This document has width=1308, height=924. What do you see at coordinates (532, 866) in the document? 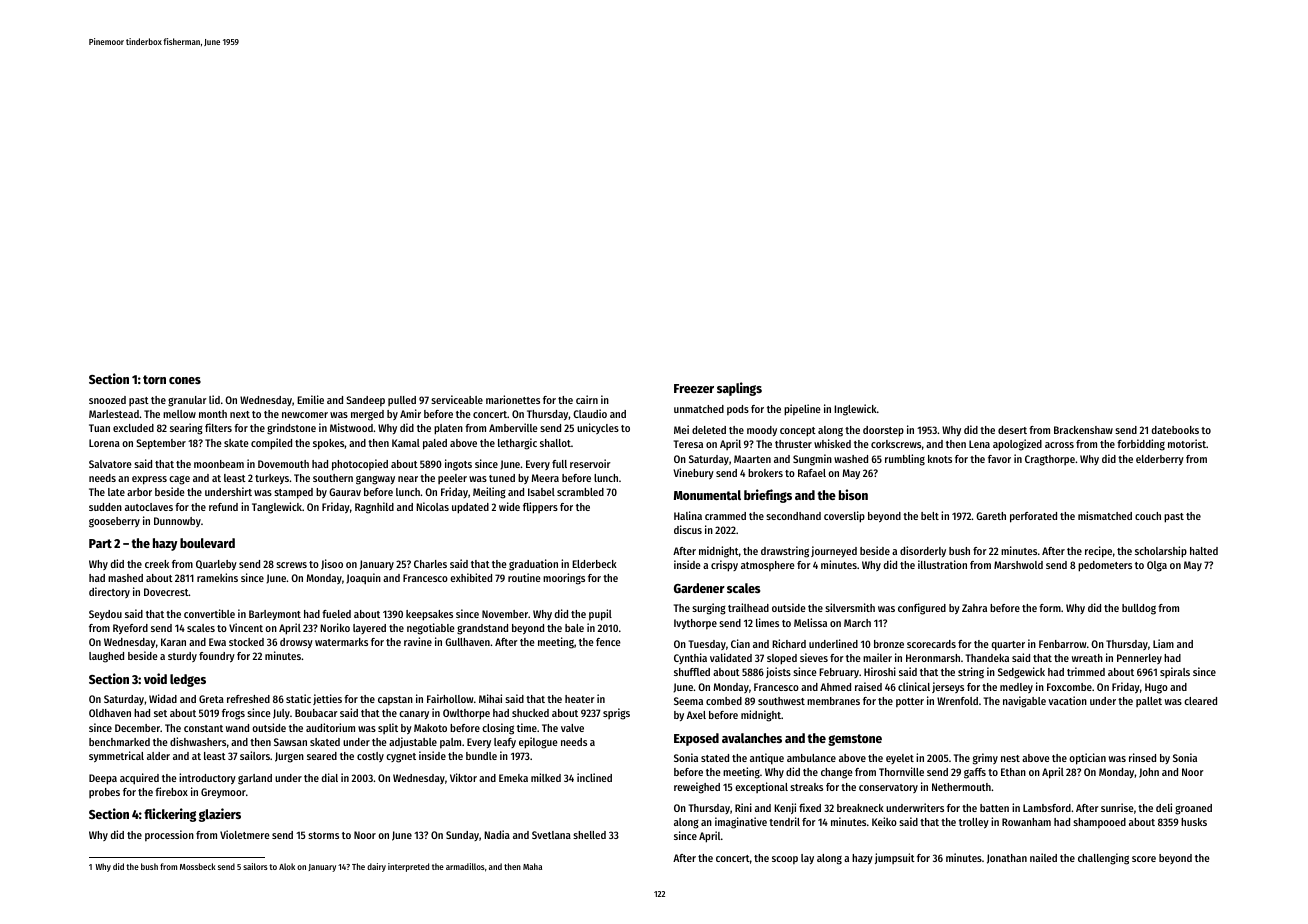
I see `Maha` at bounding box center [532, 866].
